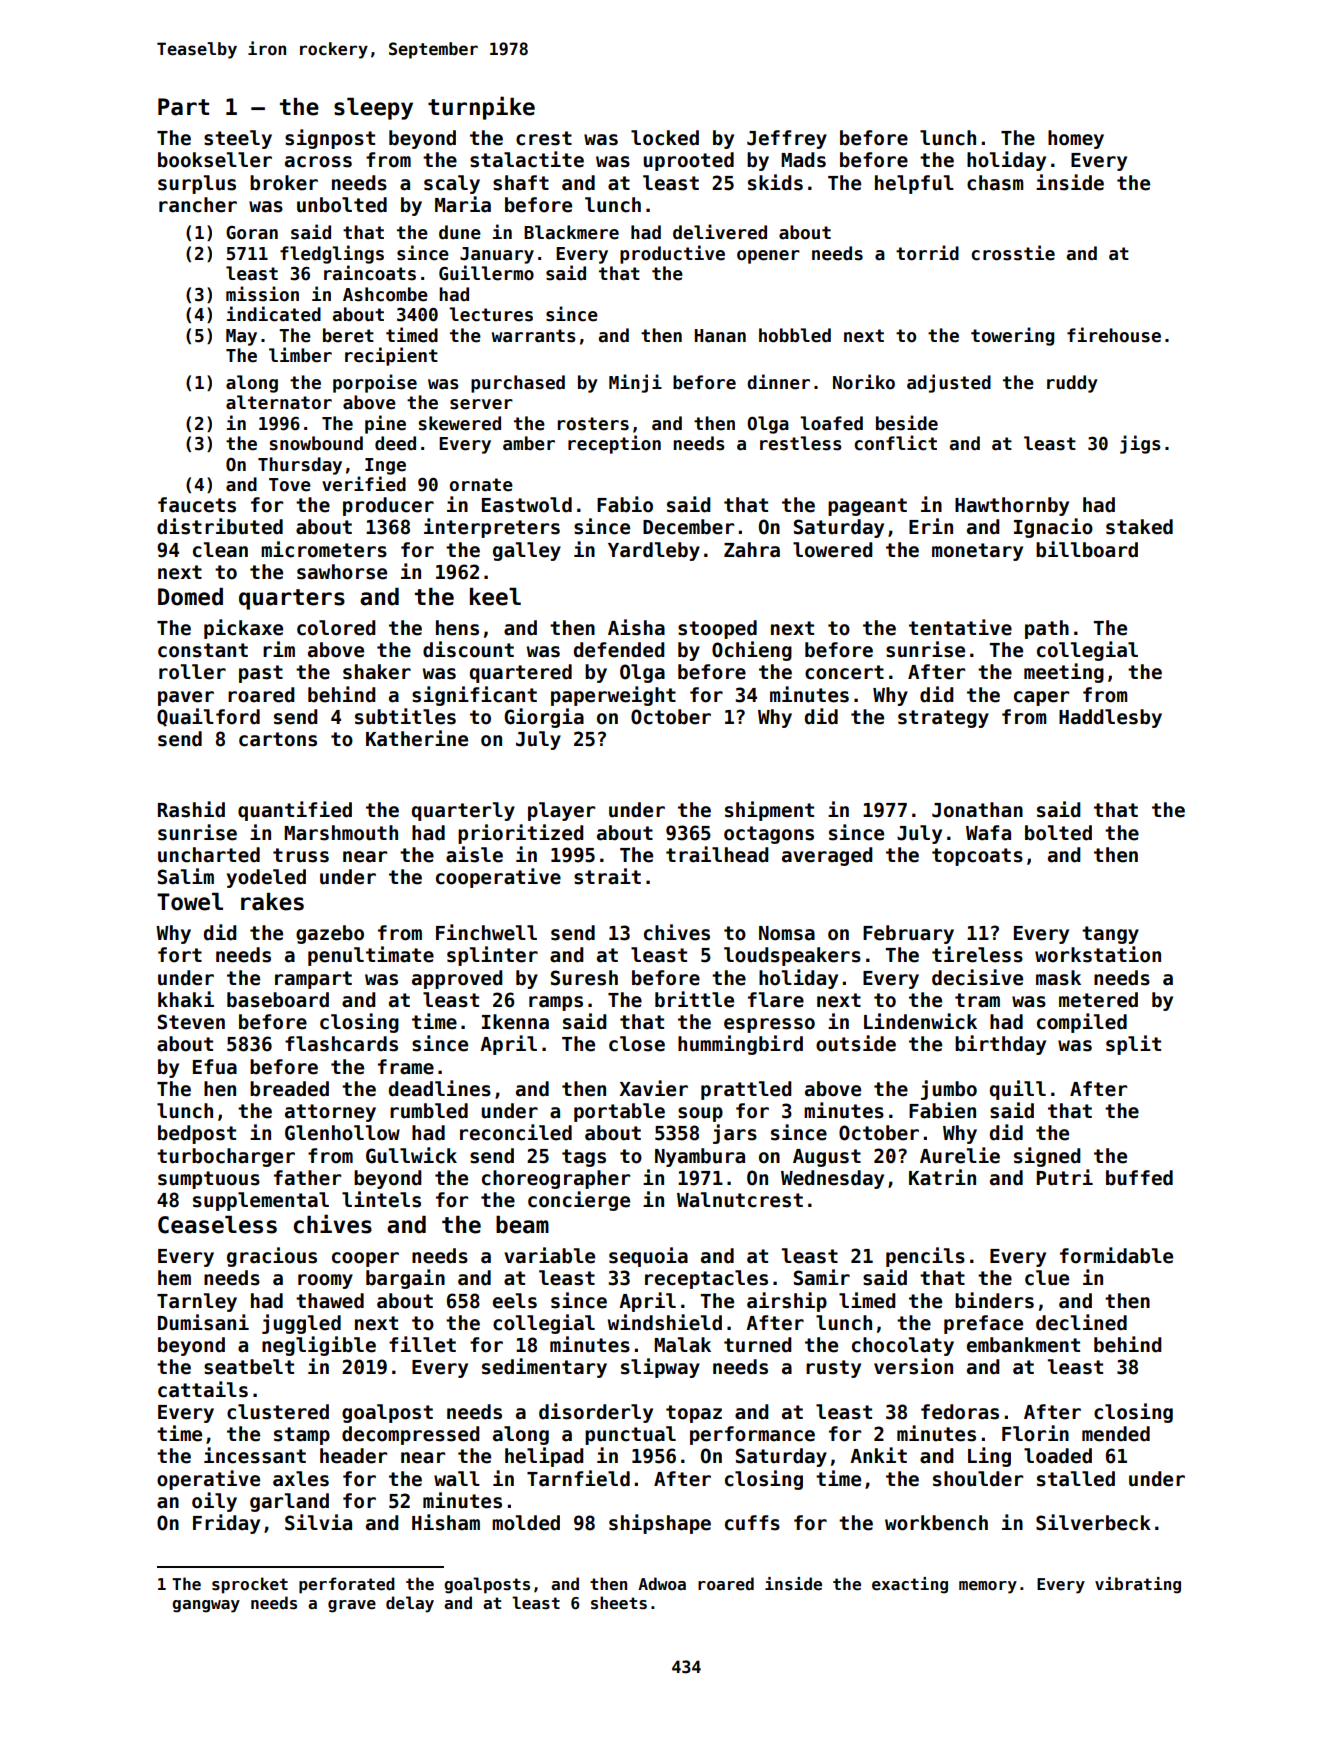 This screenshot has height=1738, width=1343. What do you see at coordinates (844, 672) in the screenshot?
I see `concert` at bounding box center [844, 672].
